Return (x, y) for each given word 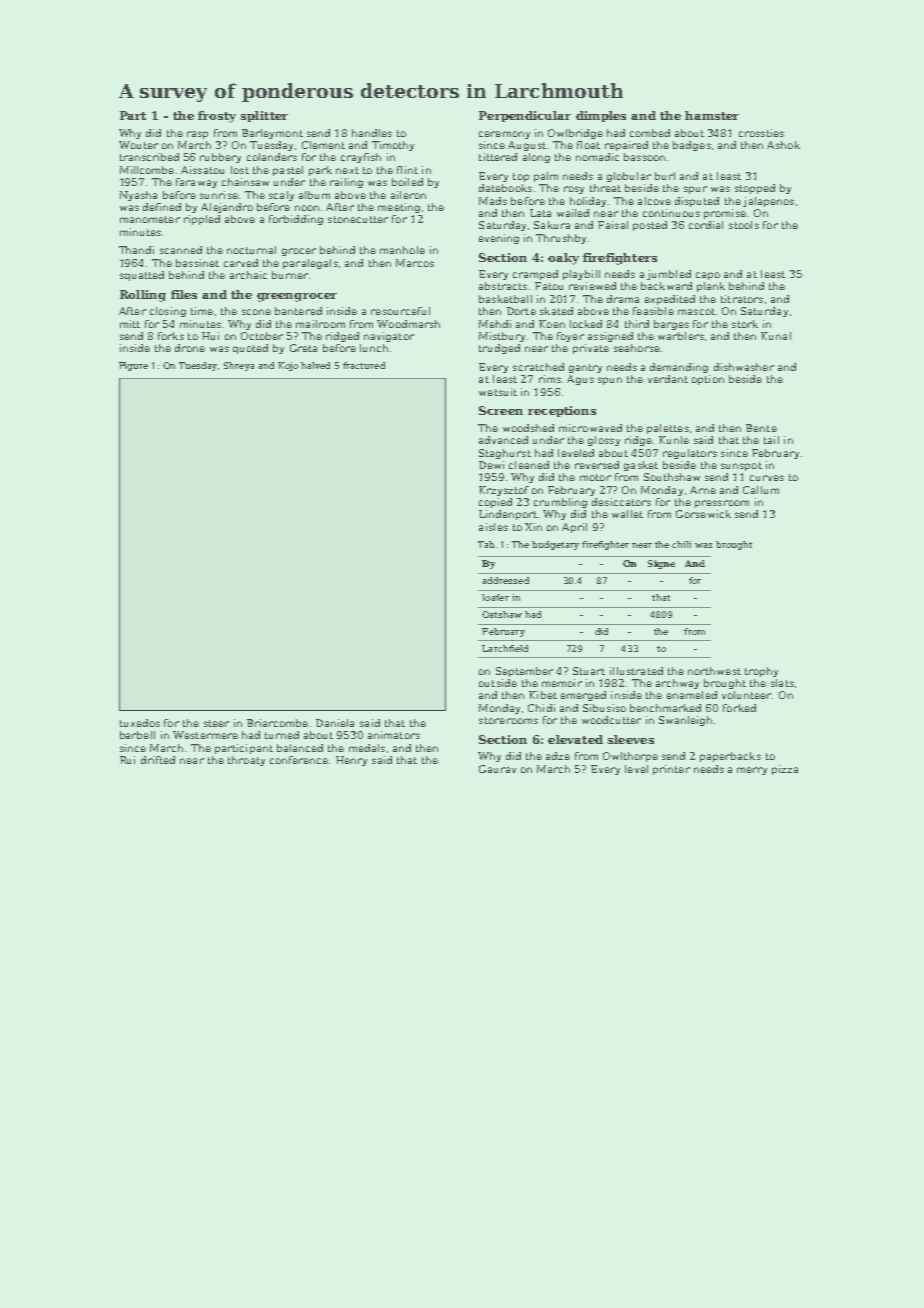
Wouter (138, 145)
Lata (540, 213)
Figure (133, 366)
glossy (604, 441)
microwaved (590, 428)
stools (744, 225)
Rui (127, 760)
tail (771, 440)
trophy (761, 672)
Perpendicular (525, 116)
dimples (601, 116)
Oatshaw (502, 614)
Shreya (239, 366)
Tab (486, 544)
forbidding (296, 220)
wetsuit (498, 392)
